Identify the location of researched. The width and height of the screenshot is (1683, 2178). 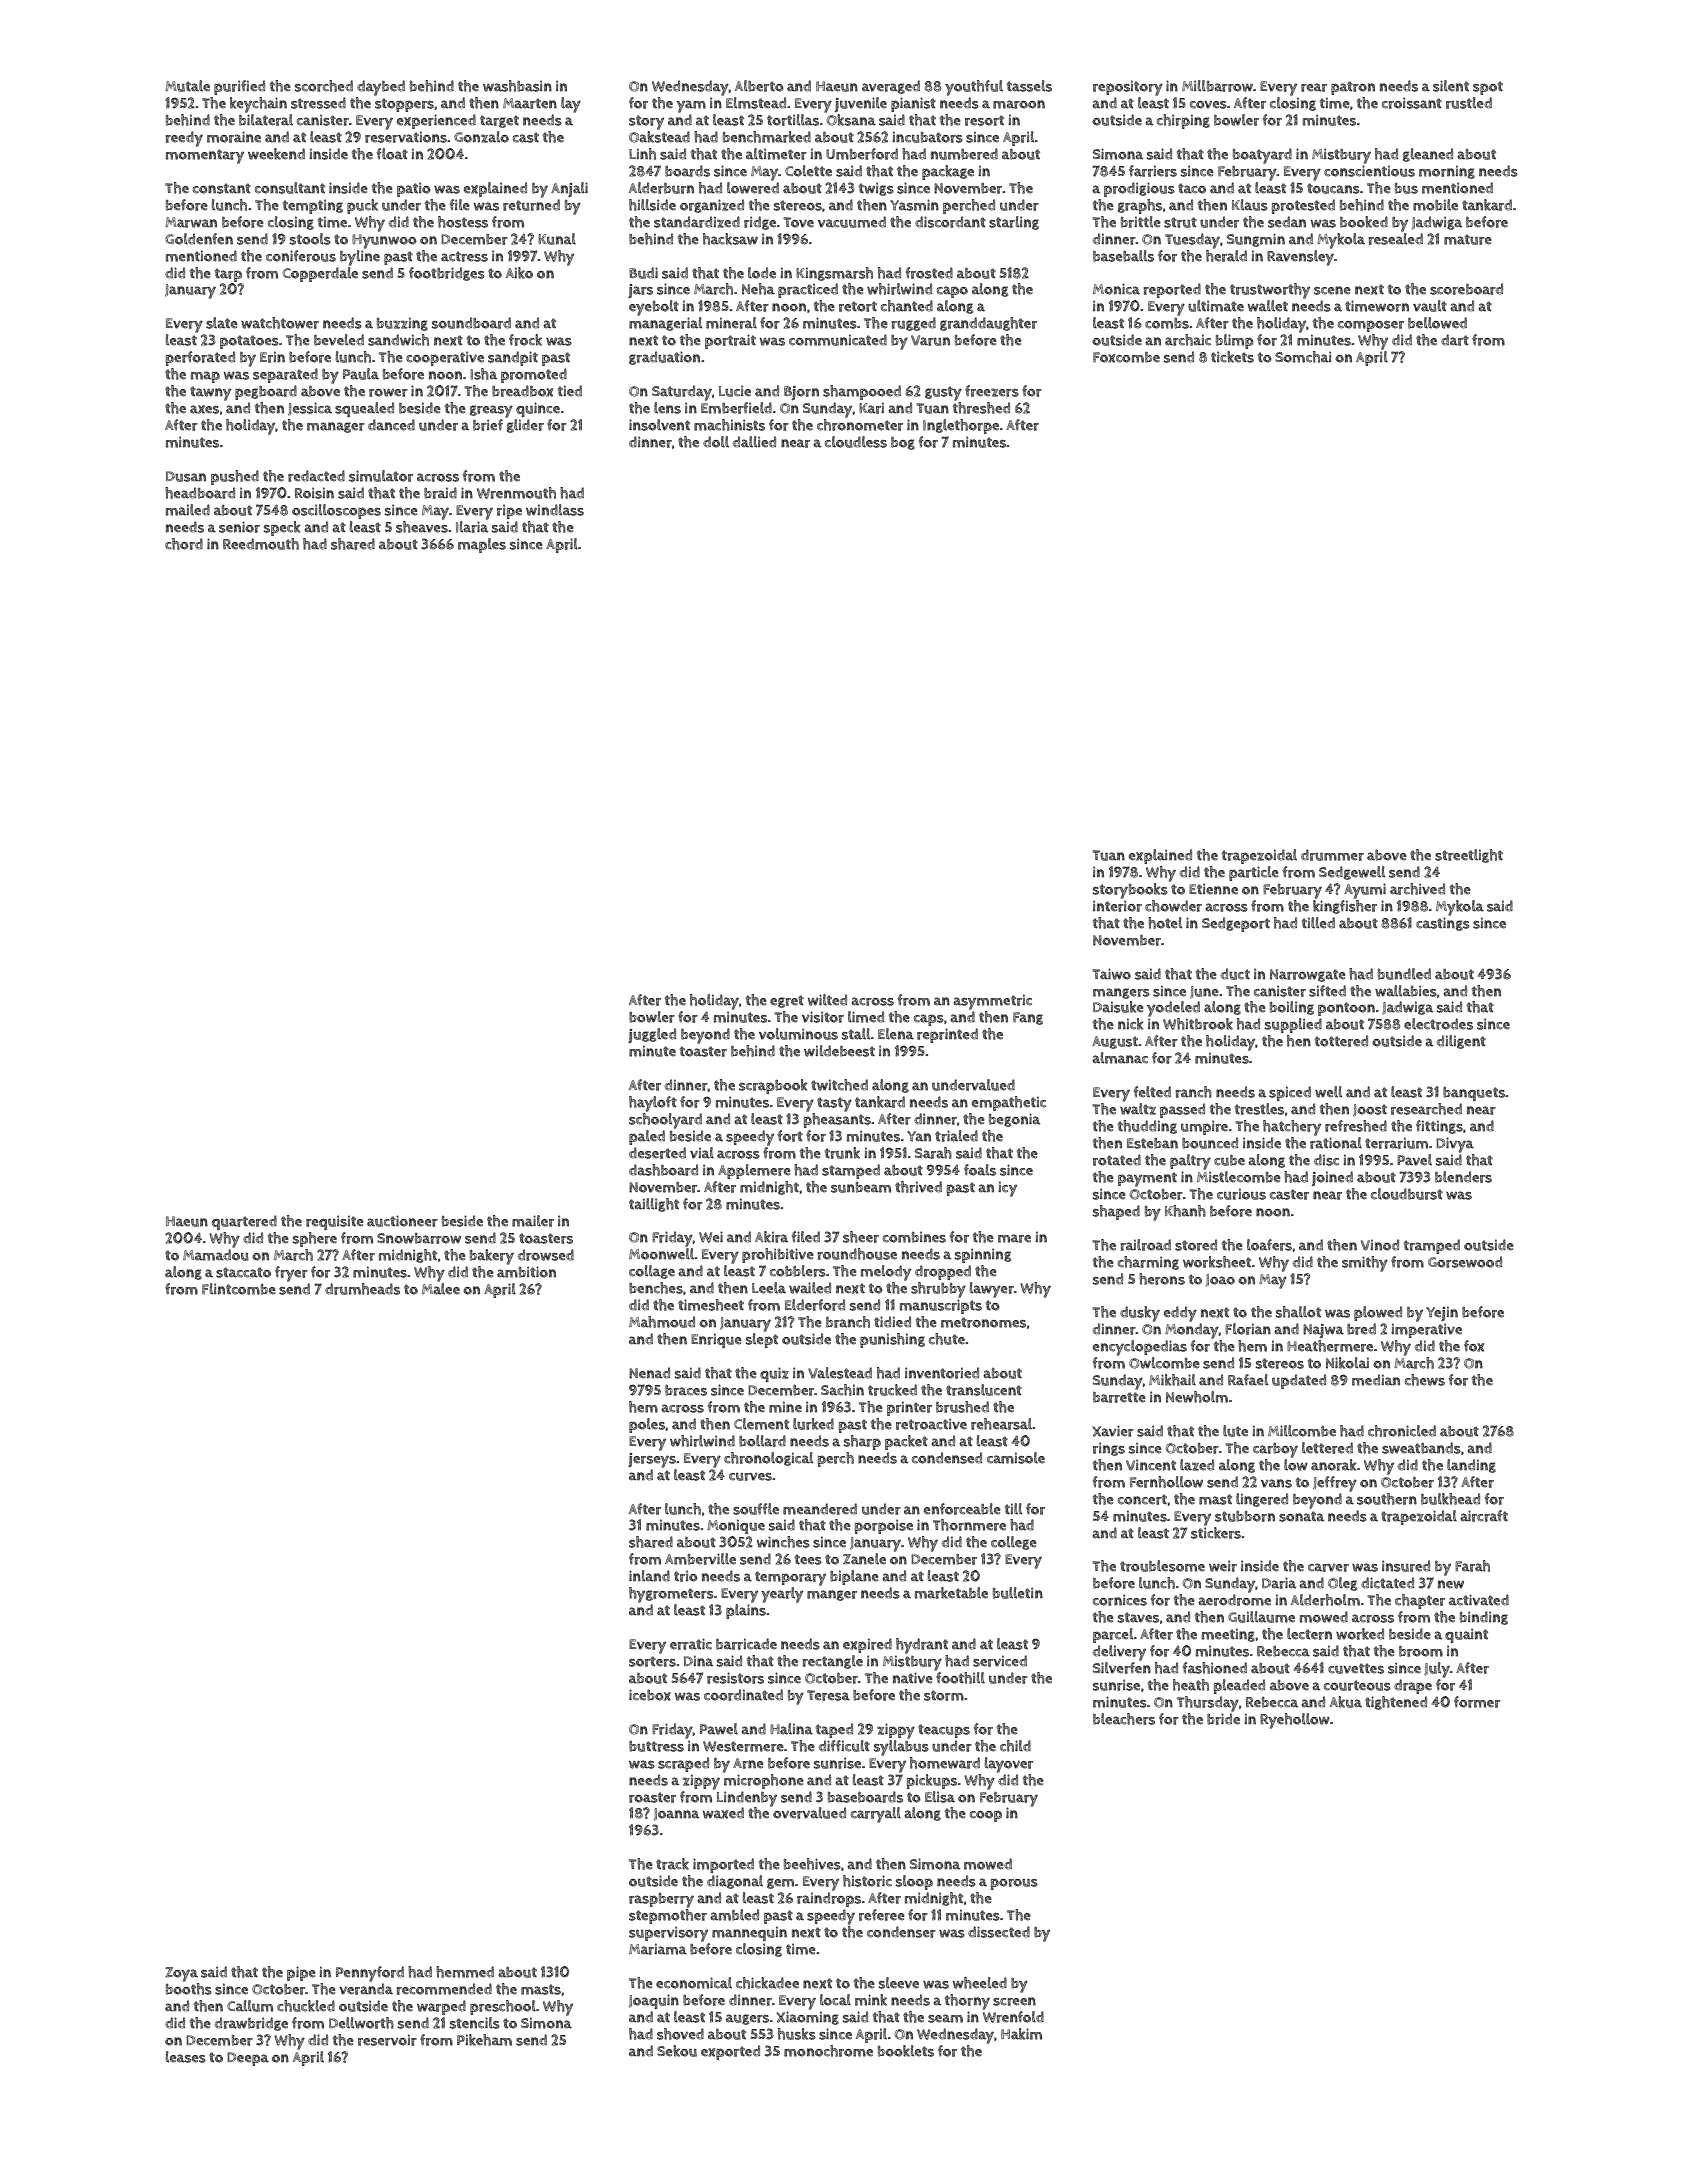
(1426, 1109).
